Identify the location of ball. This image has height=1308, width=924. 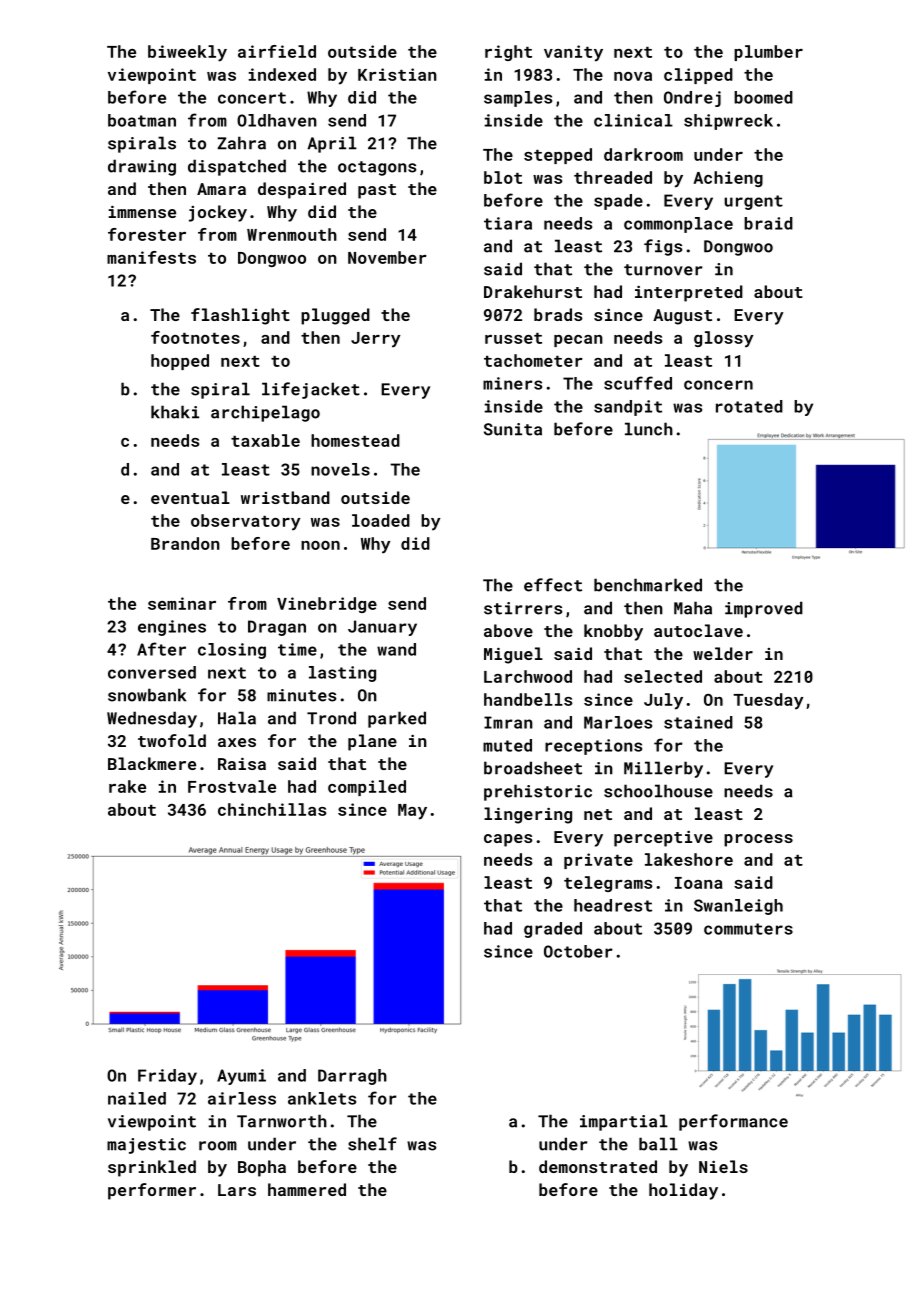
(658, 1144).
